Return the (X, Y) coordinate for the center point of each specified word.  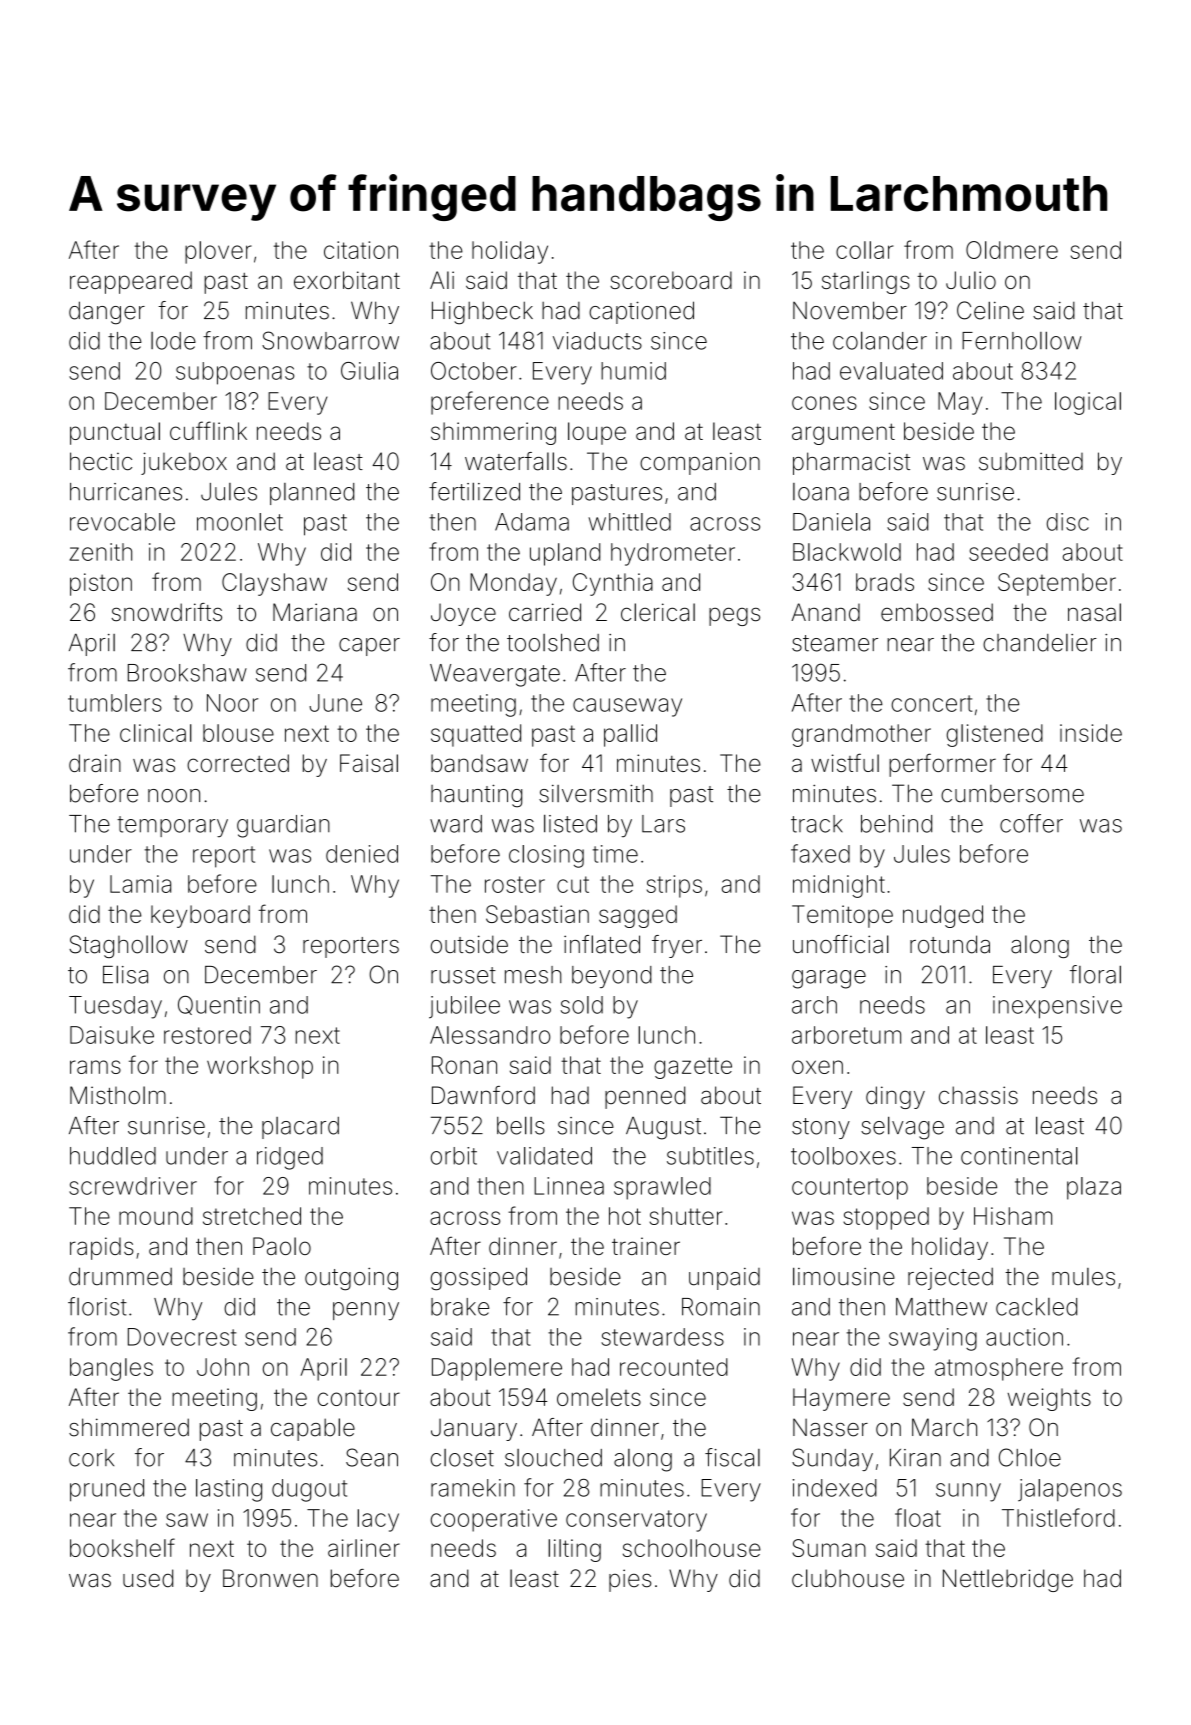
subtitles (710, 1156)
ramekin (473, 1488)
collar (864, 250)
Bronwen (270, 1578)
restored (207, 1035)
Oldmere (1012, 250)
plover (218, 252)
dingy (895, 1097)
